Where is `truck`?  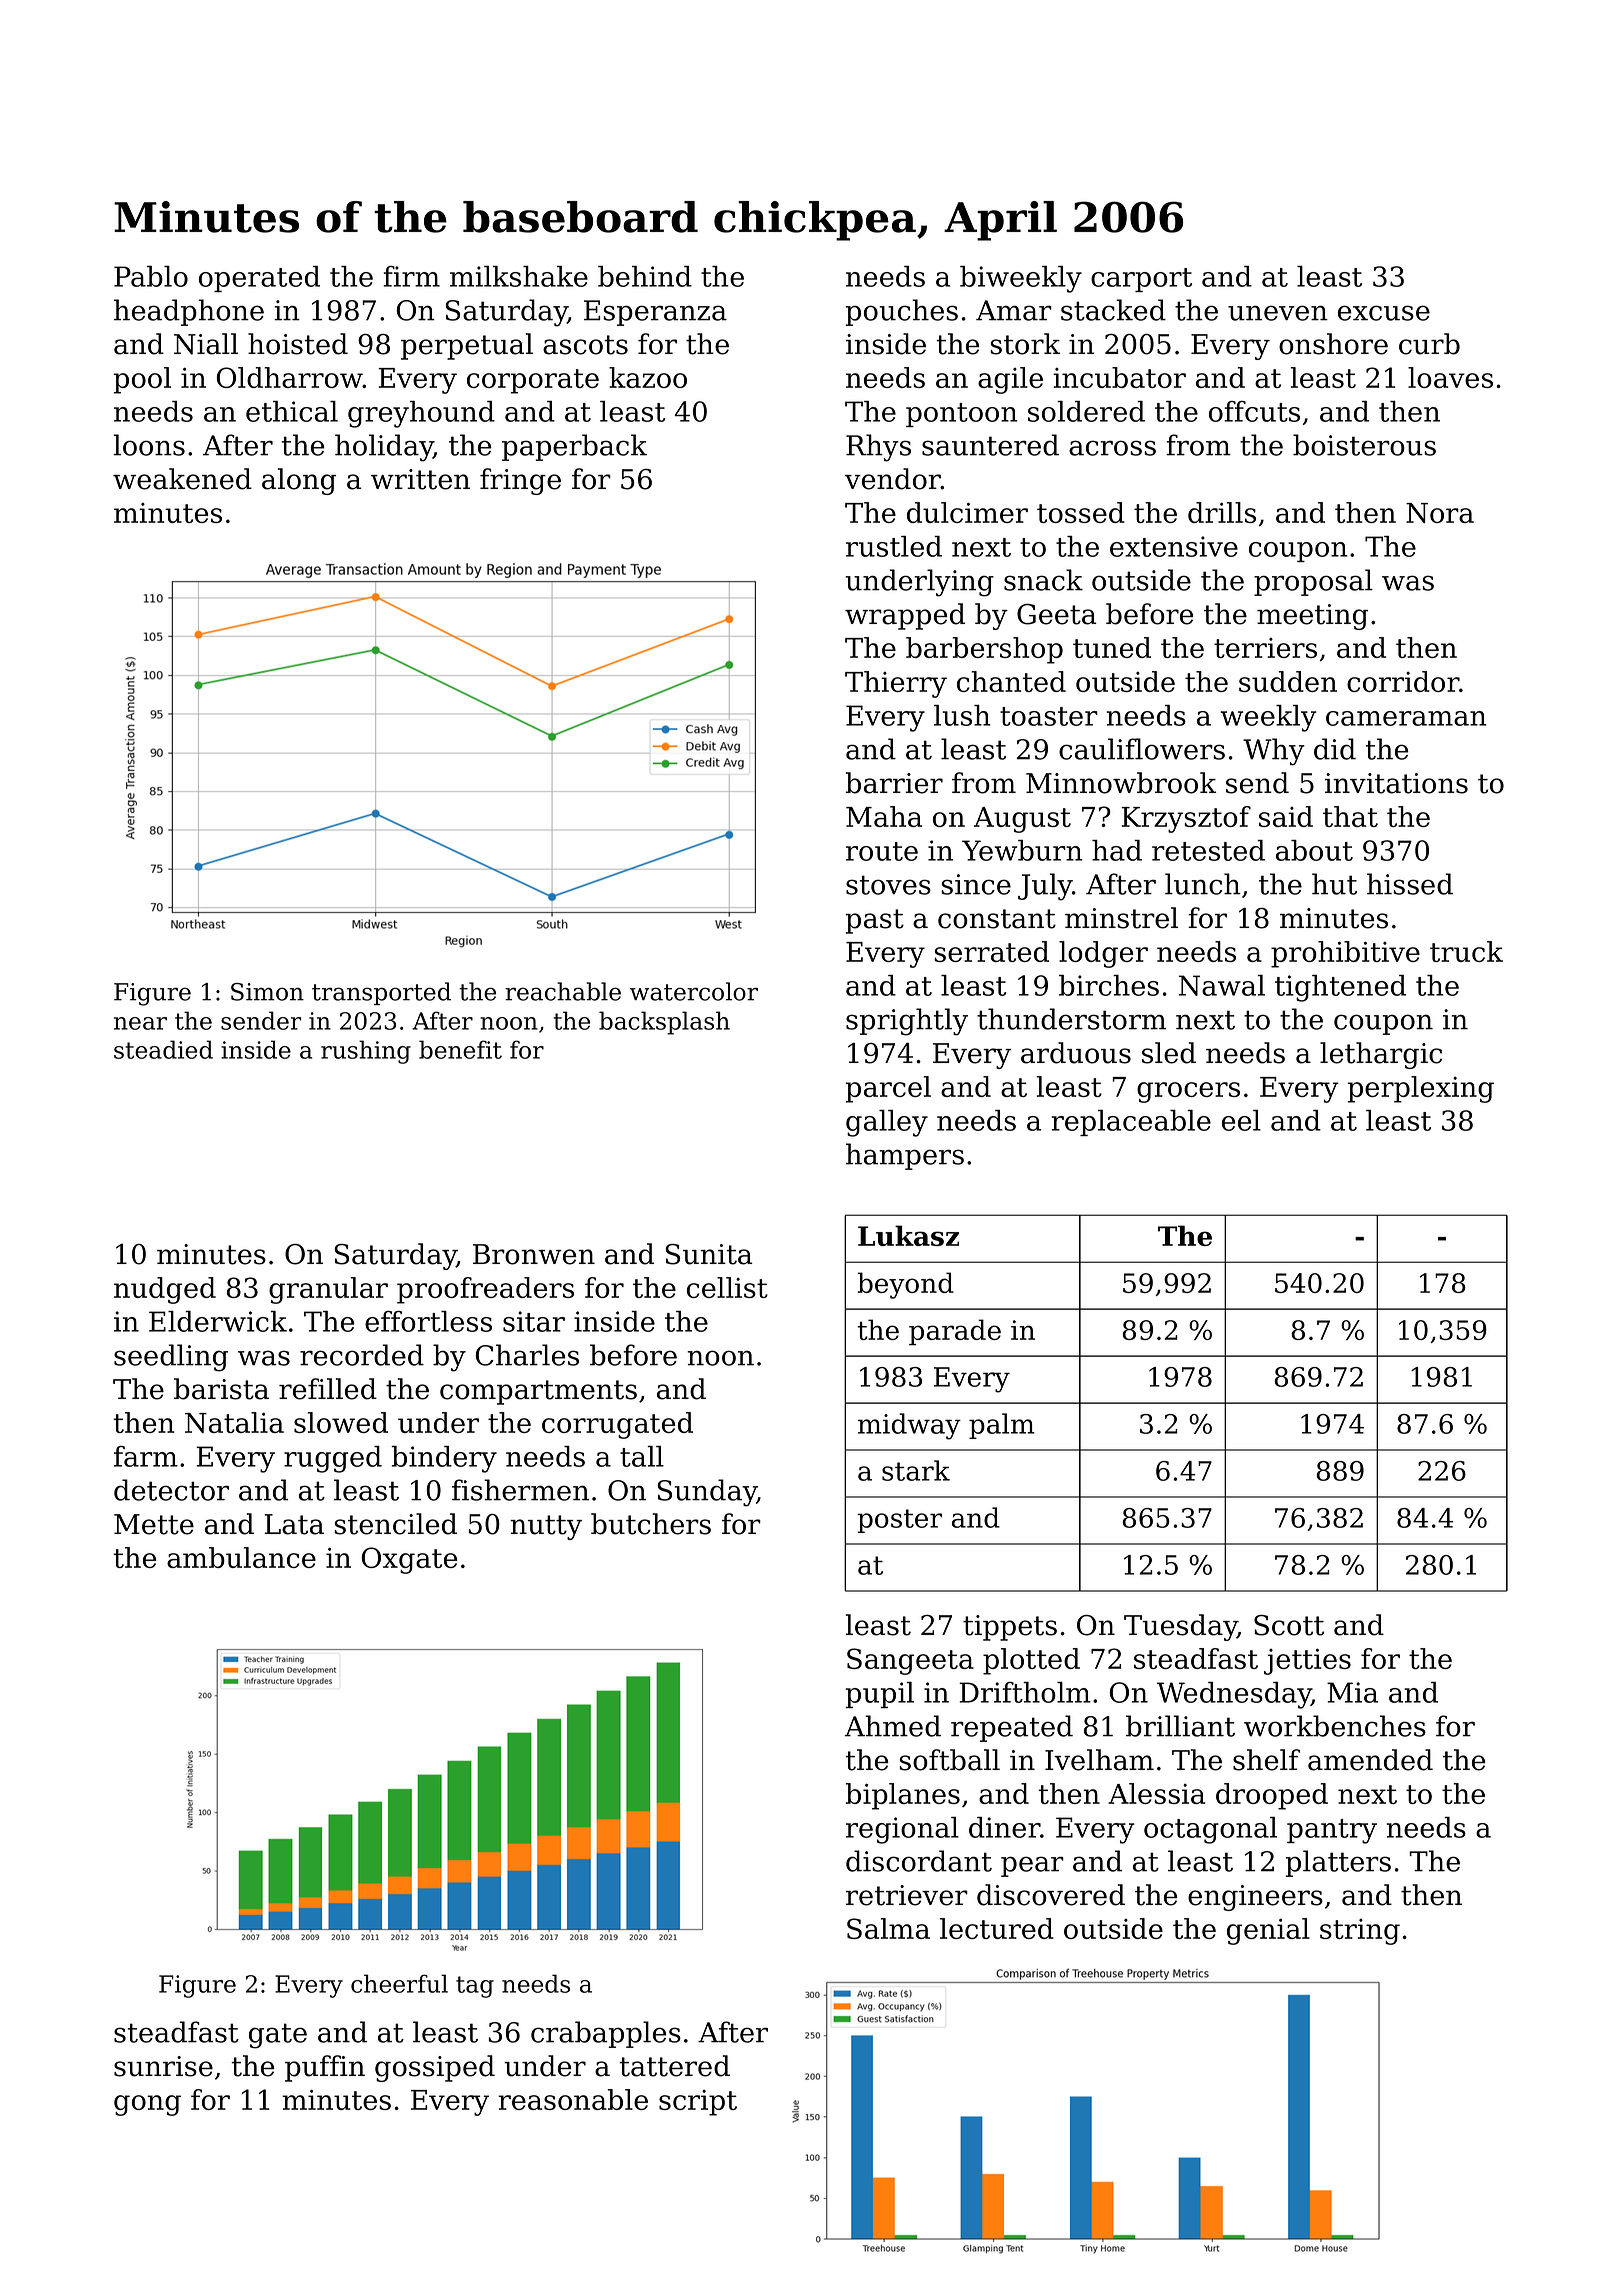
truck is located at coordinates (1466, 951).
